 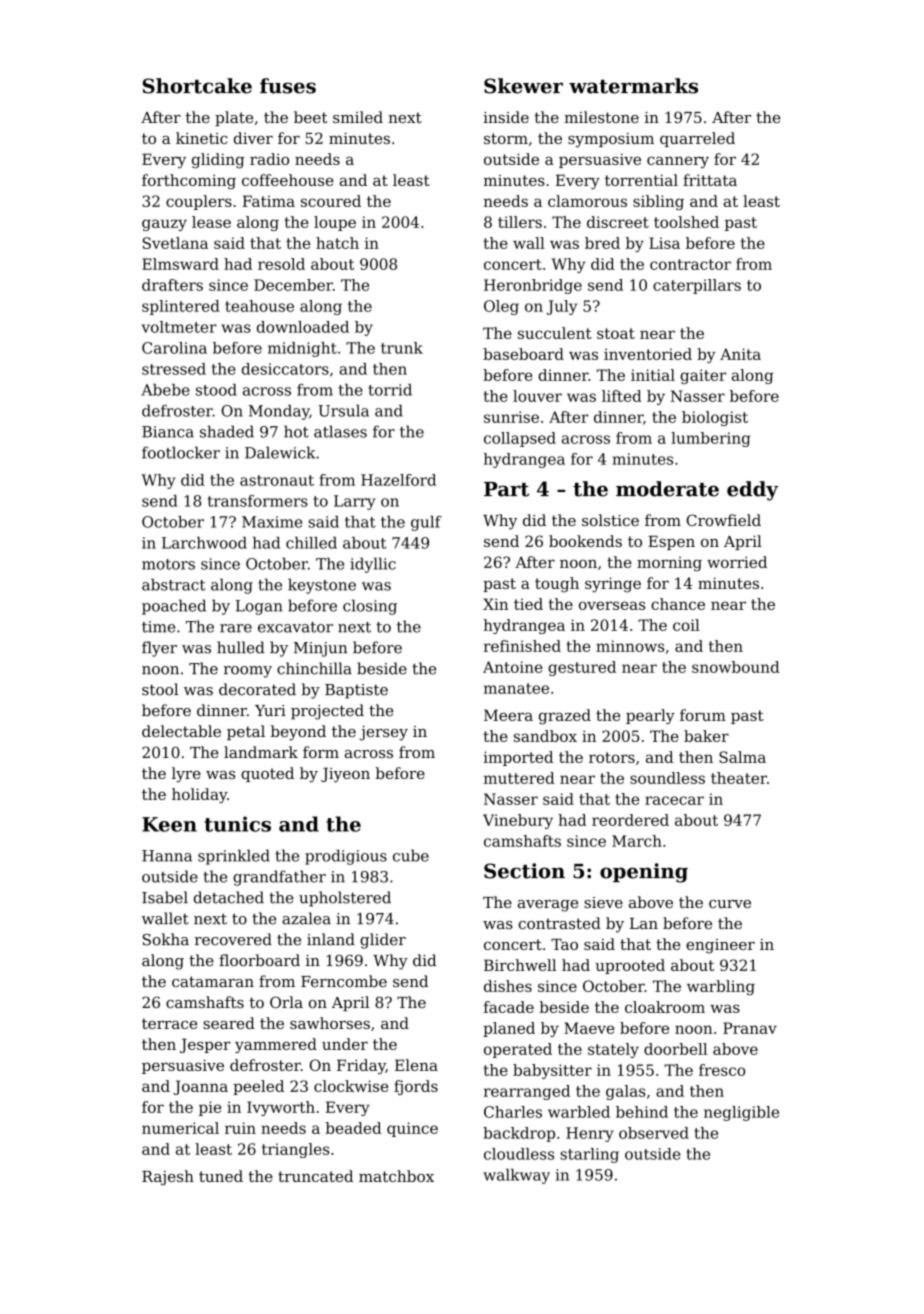 What do you see at coordinates (520, 965) in the screenshot?
I see `Birchwell` at bounding box center [520, 965].
